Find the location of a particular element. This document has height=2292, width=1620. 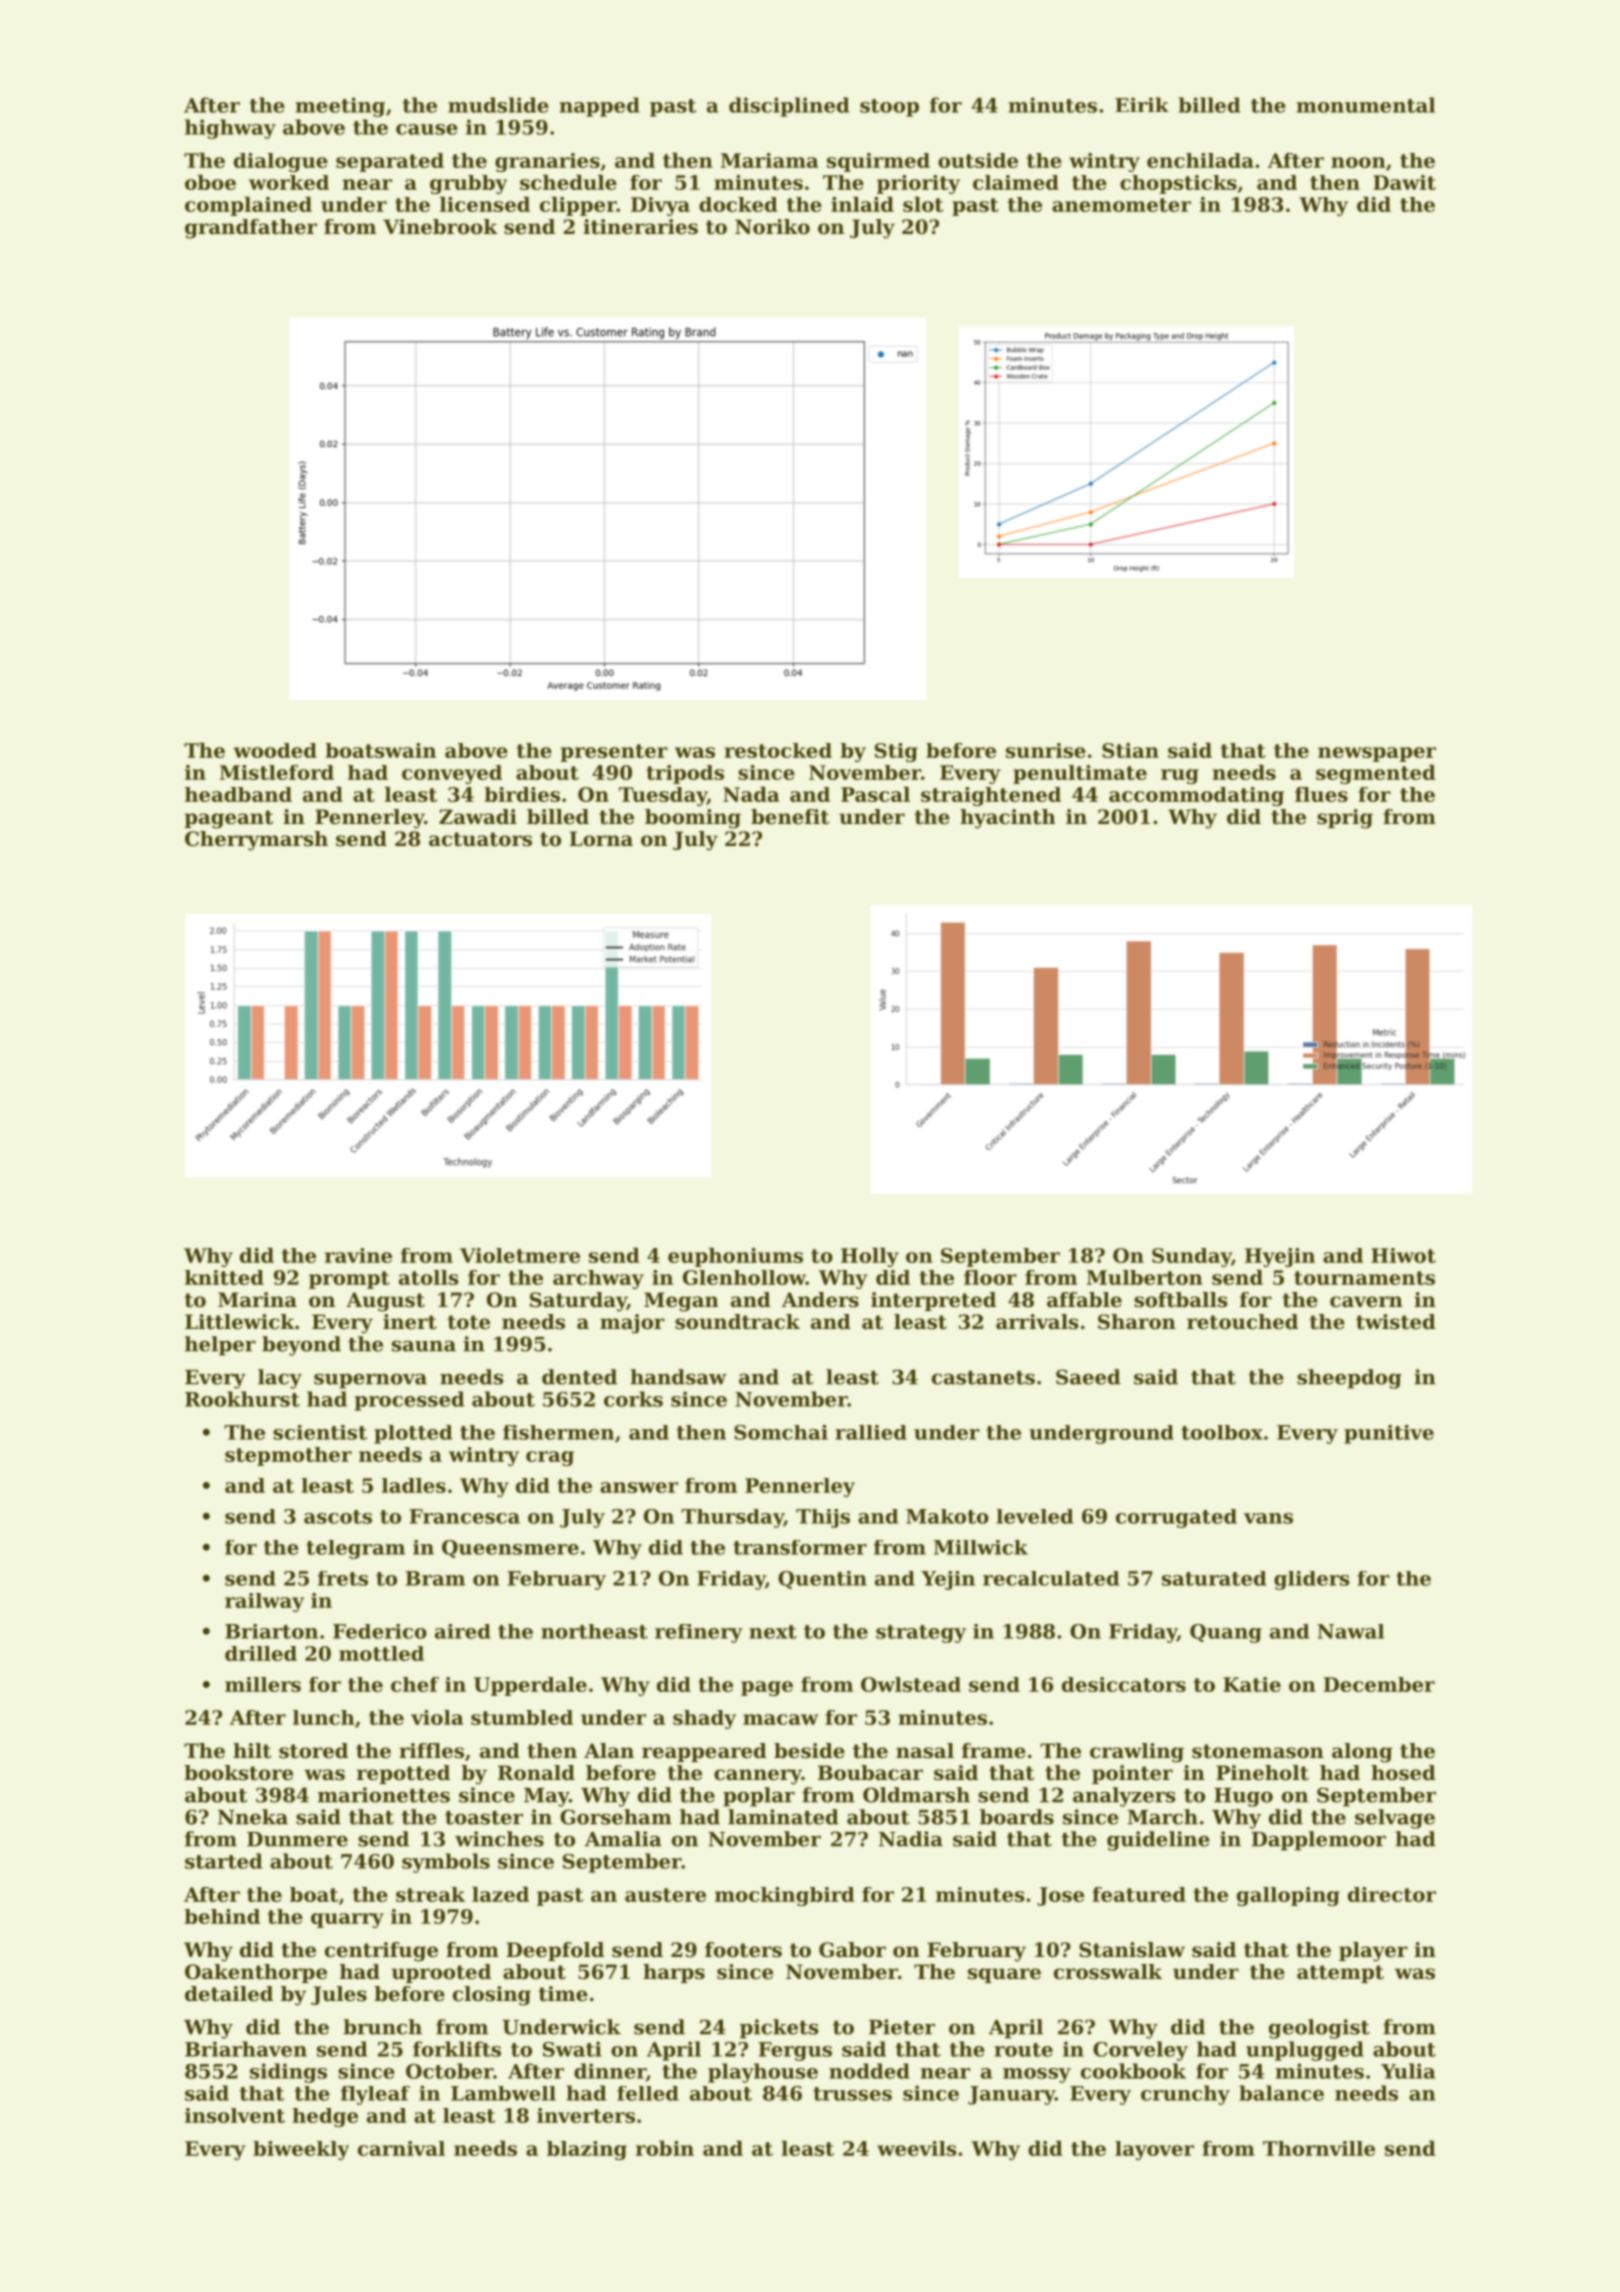

euphoniums is located at coordinates (735, 1257).
